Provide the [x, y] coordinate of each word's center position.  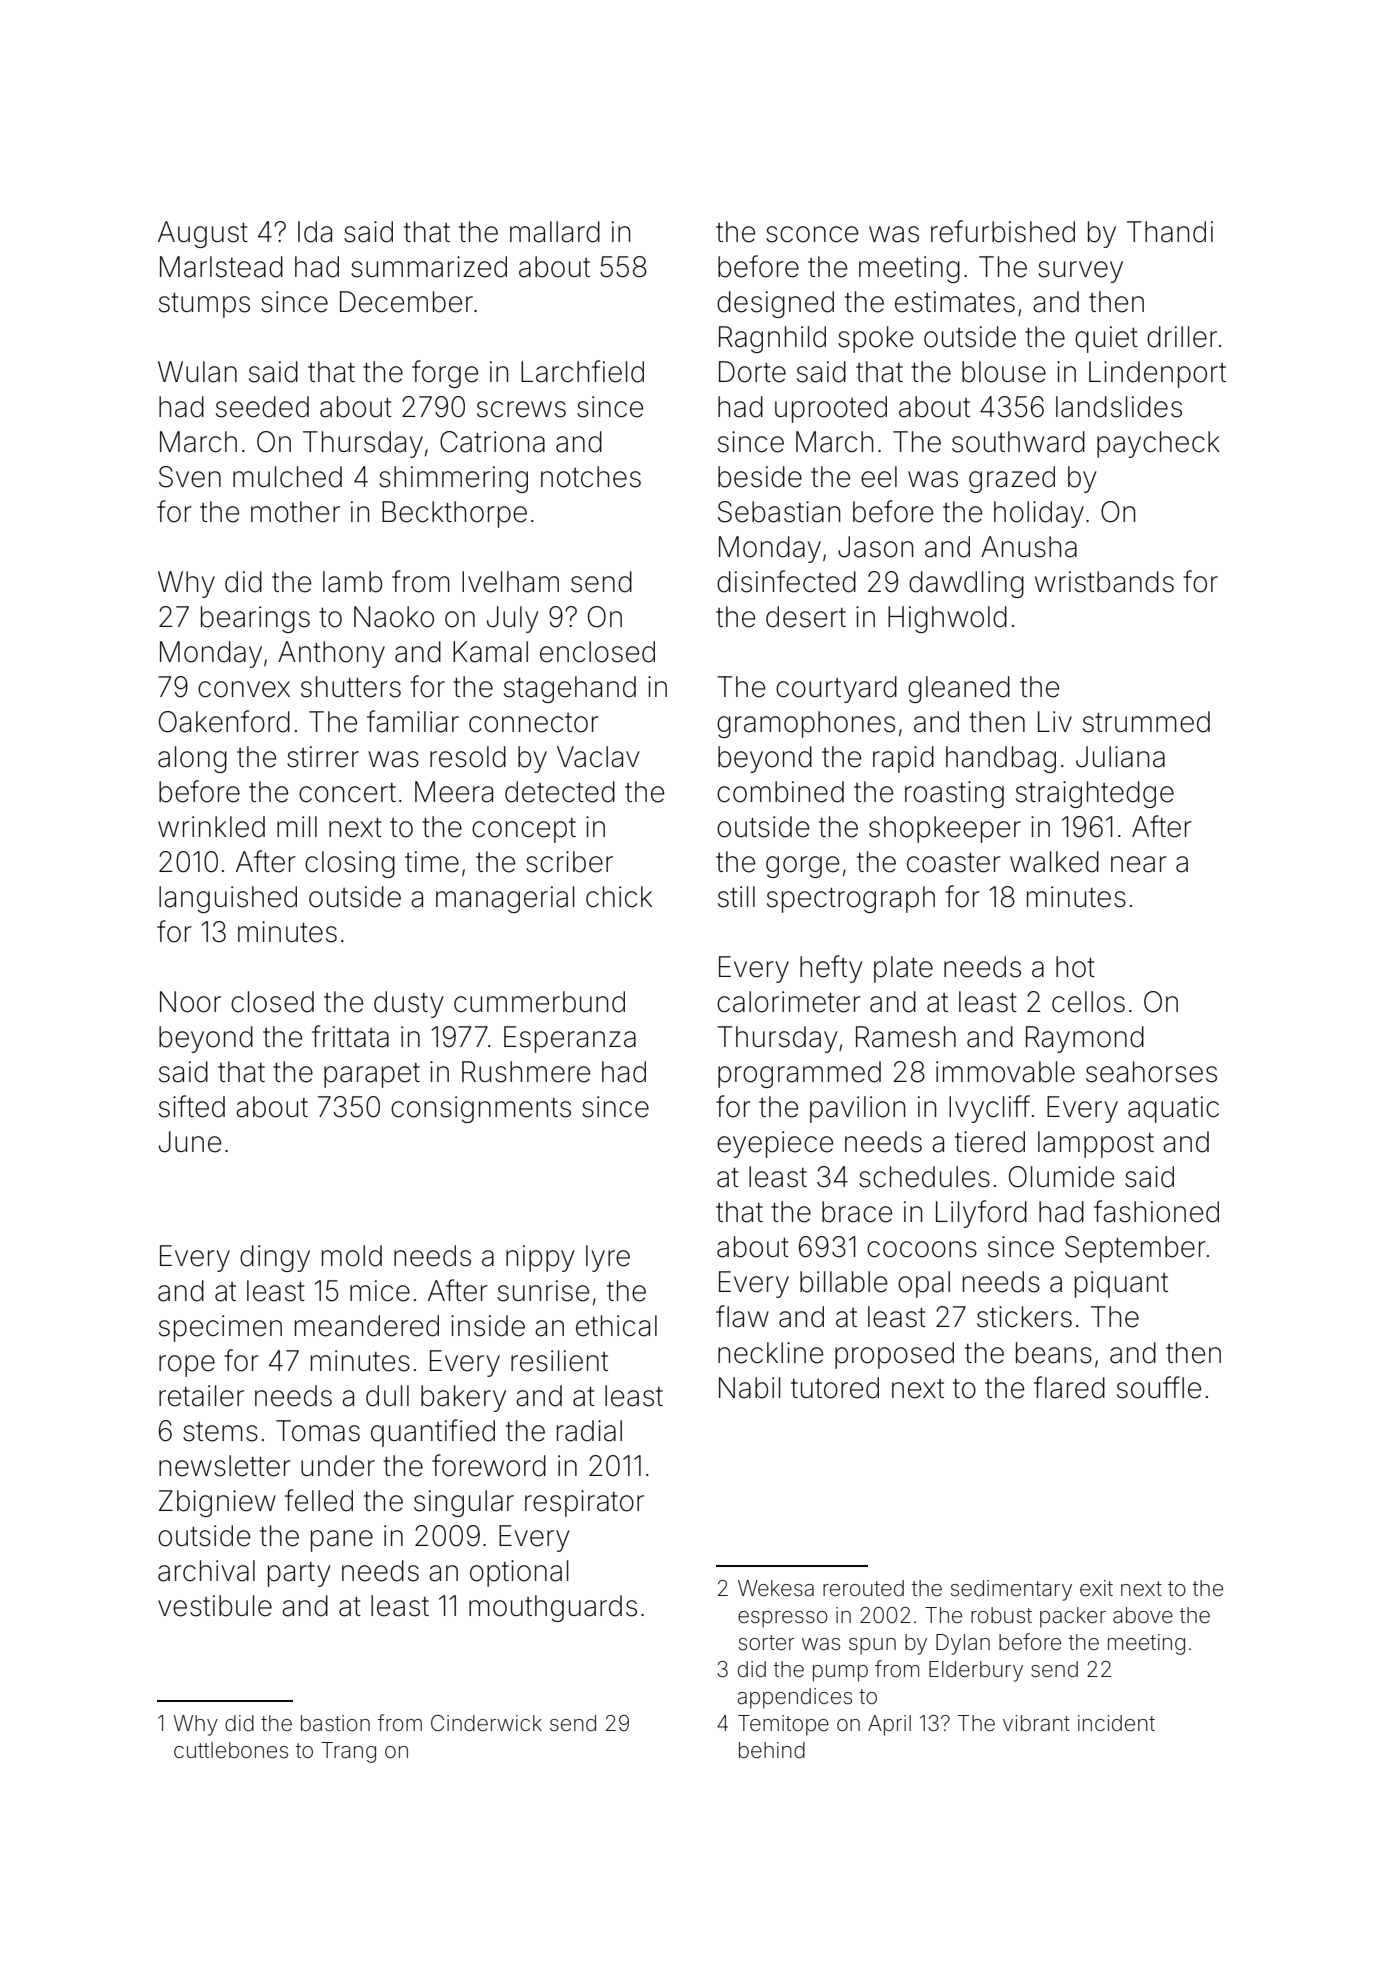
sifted [192, 1106]
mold [352, 1256]
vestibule [215, 1606]
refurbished [1003, 231]
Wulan [197, 372]
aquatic [1173, 1109]
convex [244, 689]
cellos [1088, 1002]
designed [775, 304]
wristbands [1104, 582]
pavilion [857, 1109]
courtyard [836, 689]
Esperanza [570, 1039]
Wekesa [776, 1588]
